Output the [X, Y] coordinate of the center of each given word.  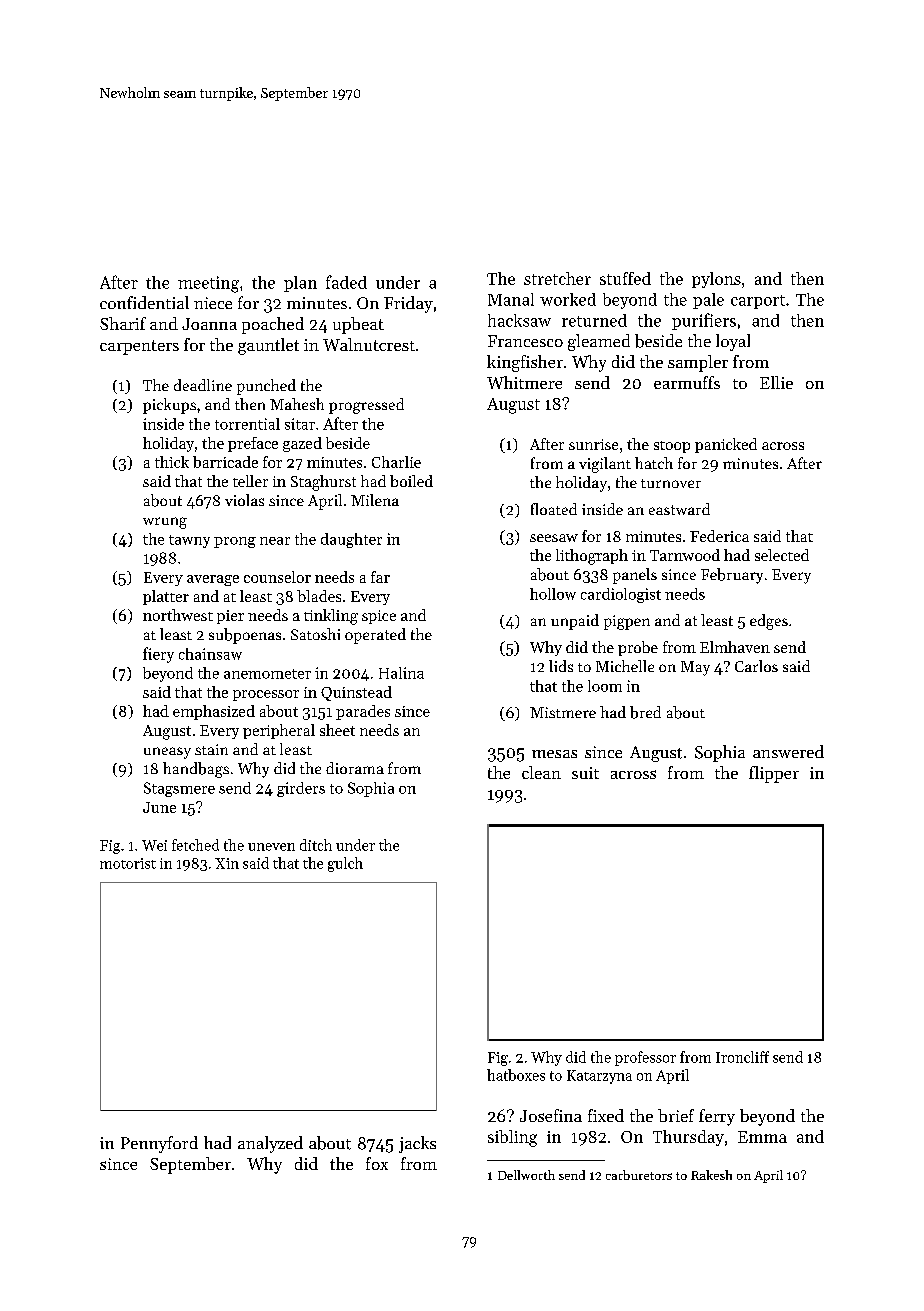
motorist [128, 863]
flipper [774, 774]
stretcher [557, 278]
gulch [345, 864]
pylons [716, 280]
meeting [208, 284]
